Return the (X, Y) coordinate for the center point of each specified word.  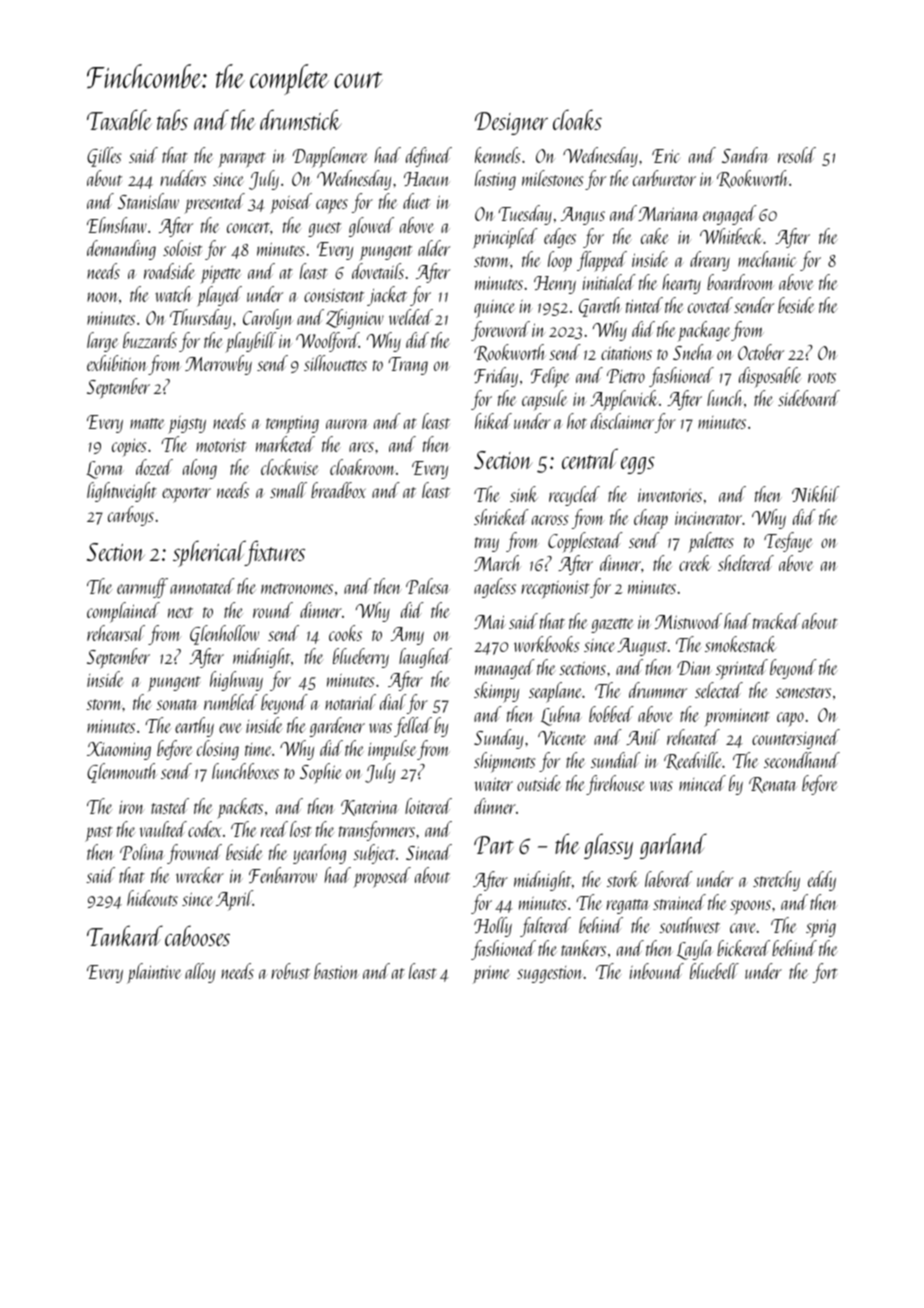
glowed (371, 227)
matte (147, 423)
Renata (773, 785)
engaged (730, 215)
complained (123, 612)
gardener (337, 727)
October (761, 352)
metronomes (297, 588)
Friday (496, 377)
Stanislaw (148, 201)
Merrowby (218, 365)
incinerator (708, 518)
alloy (200, 973)
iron (132, 807)
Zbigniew (355, 319)
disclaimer (622, 421)
